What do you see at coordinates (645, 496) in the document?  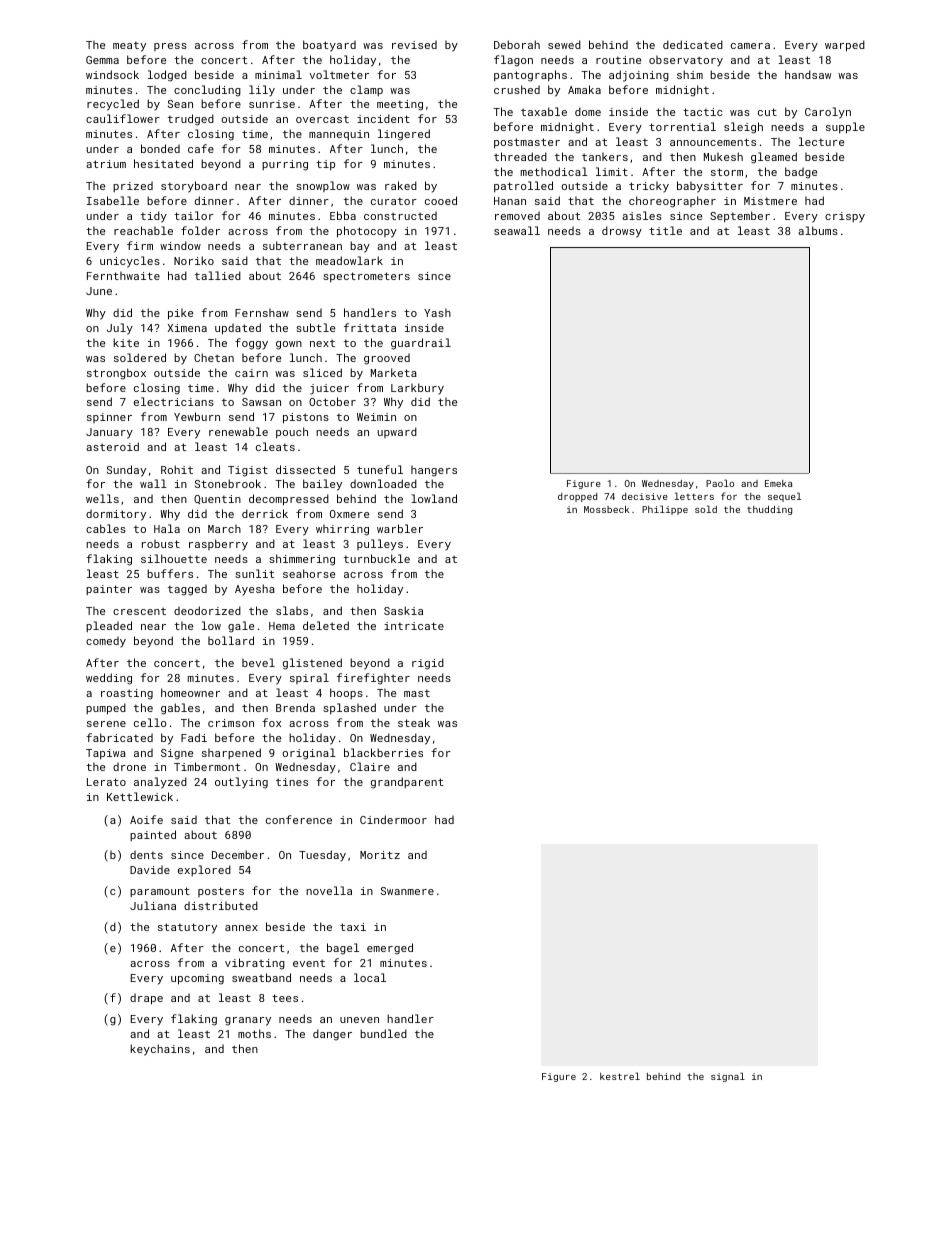 I see `decisive` at bounding box center [645, 496].
